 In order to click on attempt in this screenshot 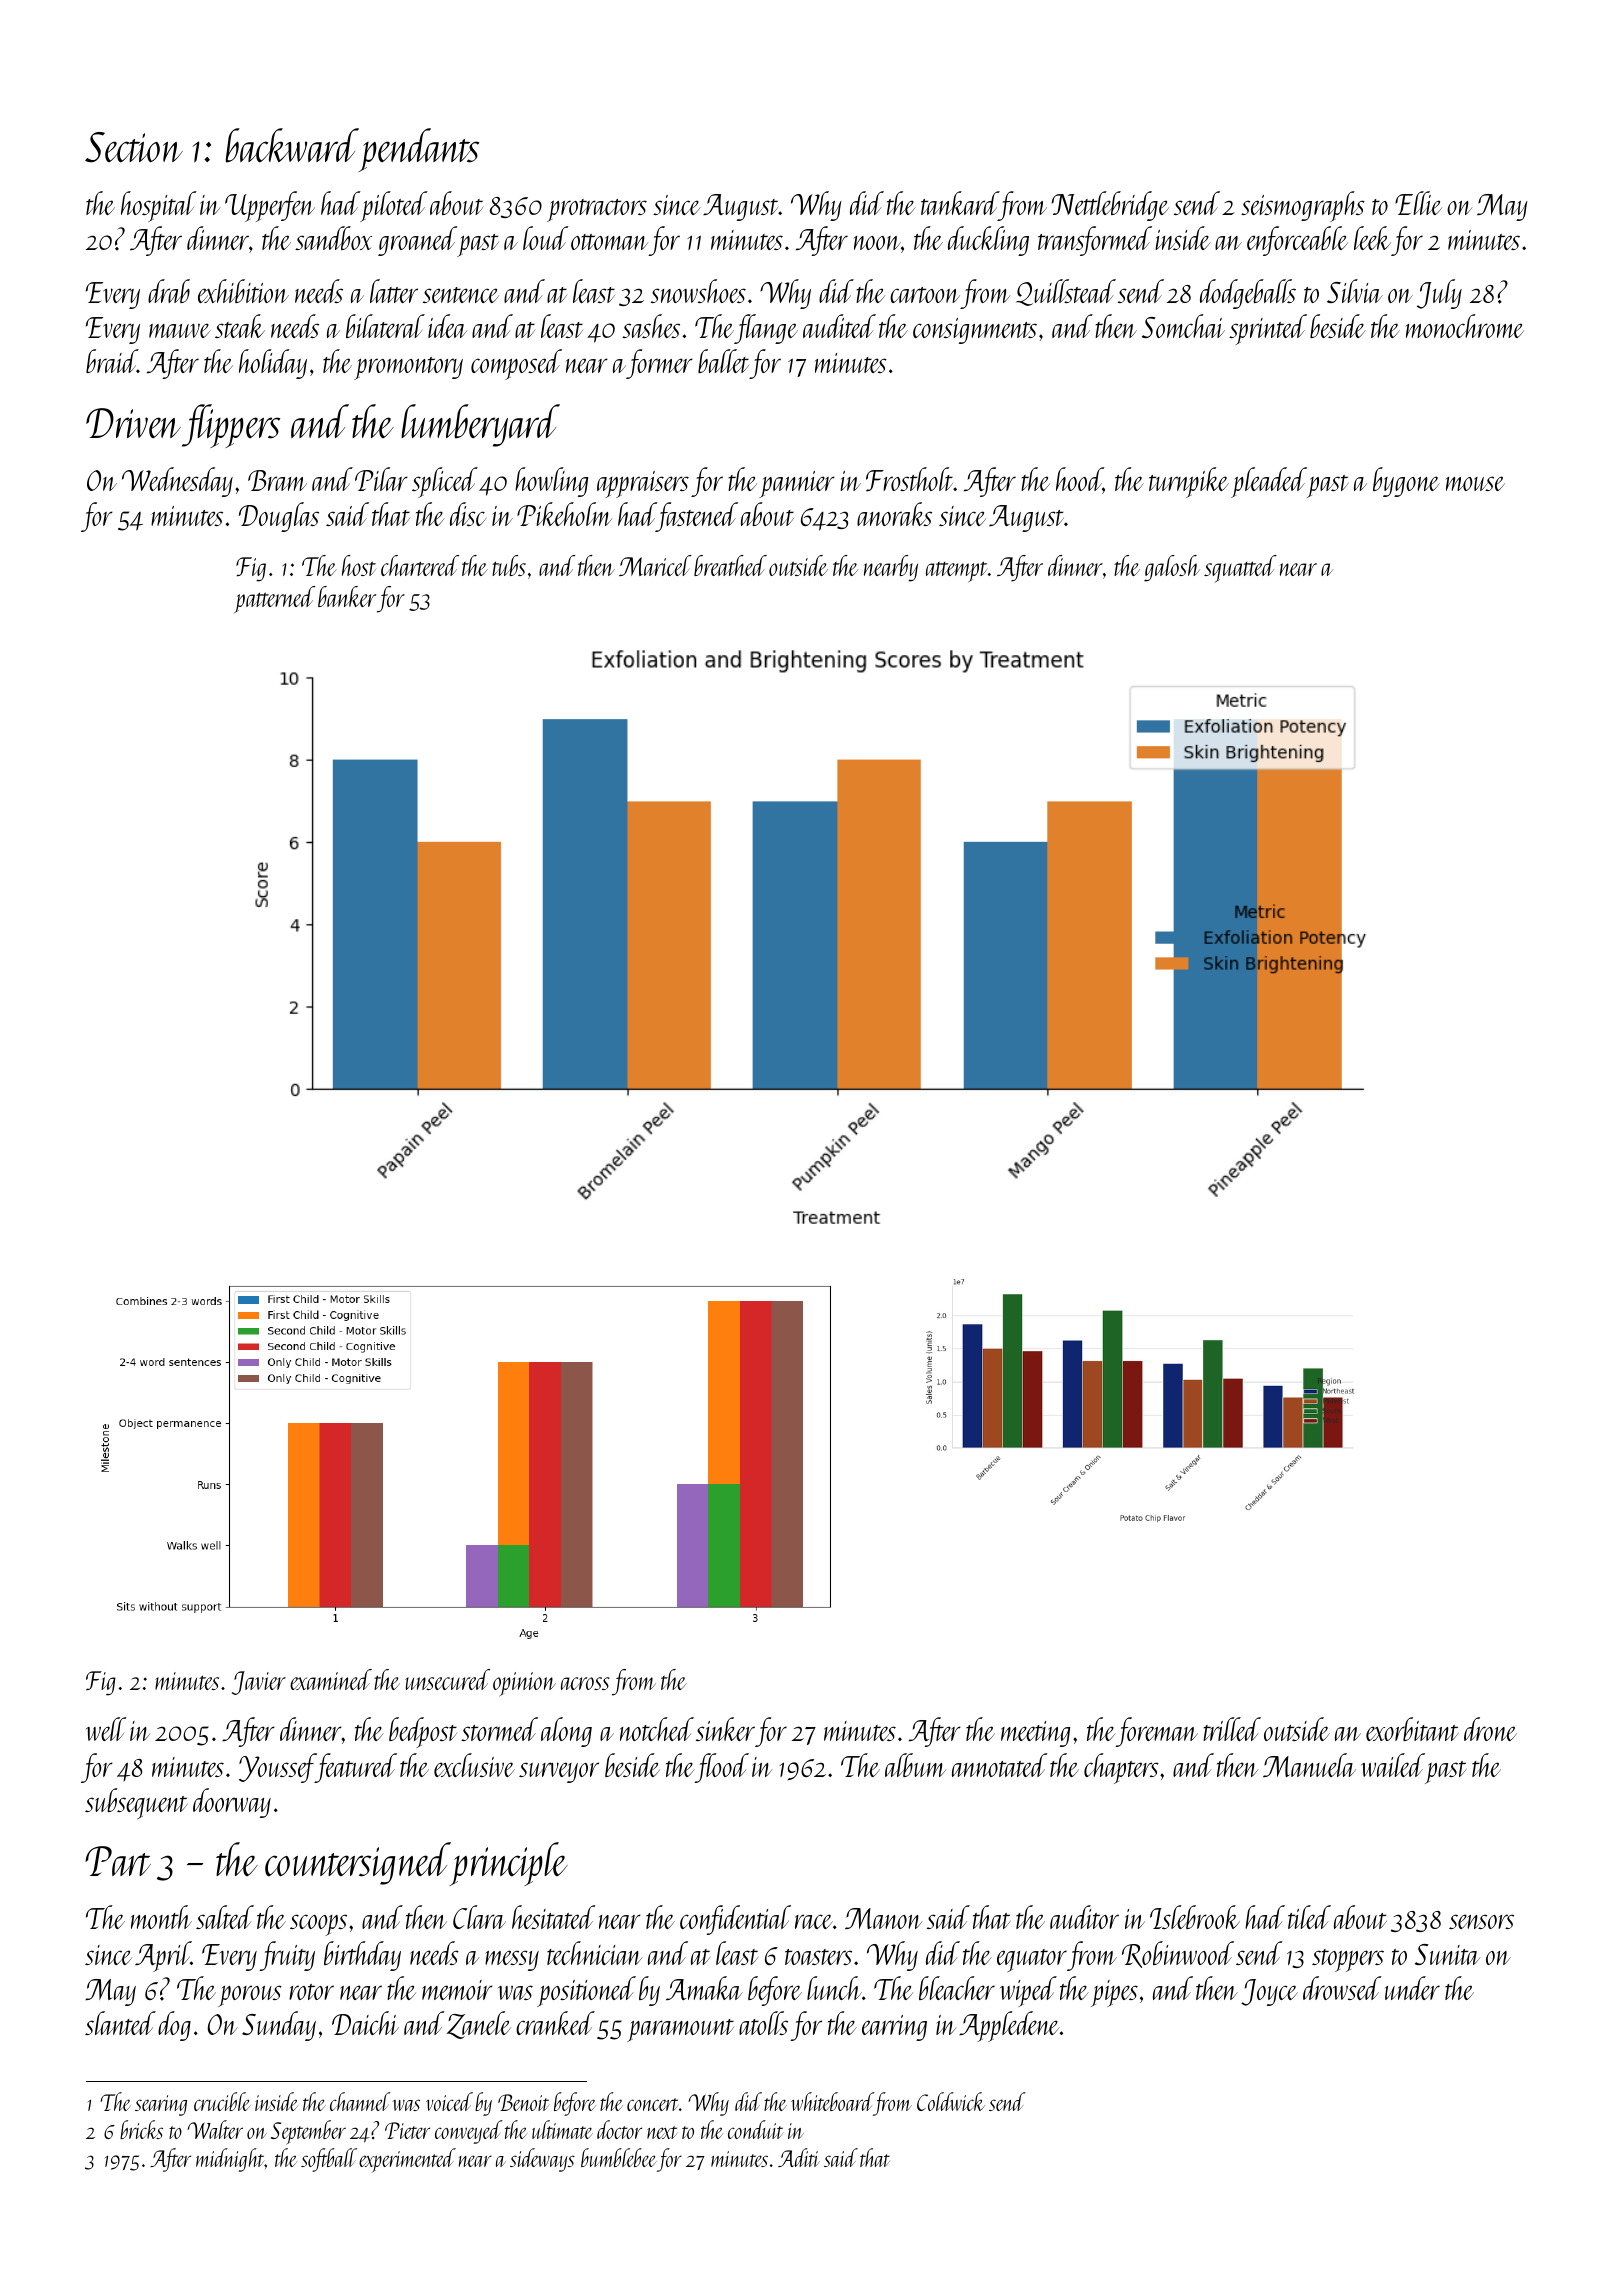, I will do `click(956, 571)`.
